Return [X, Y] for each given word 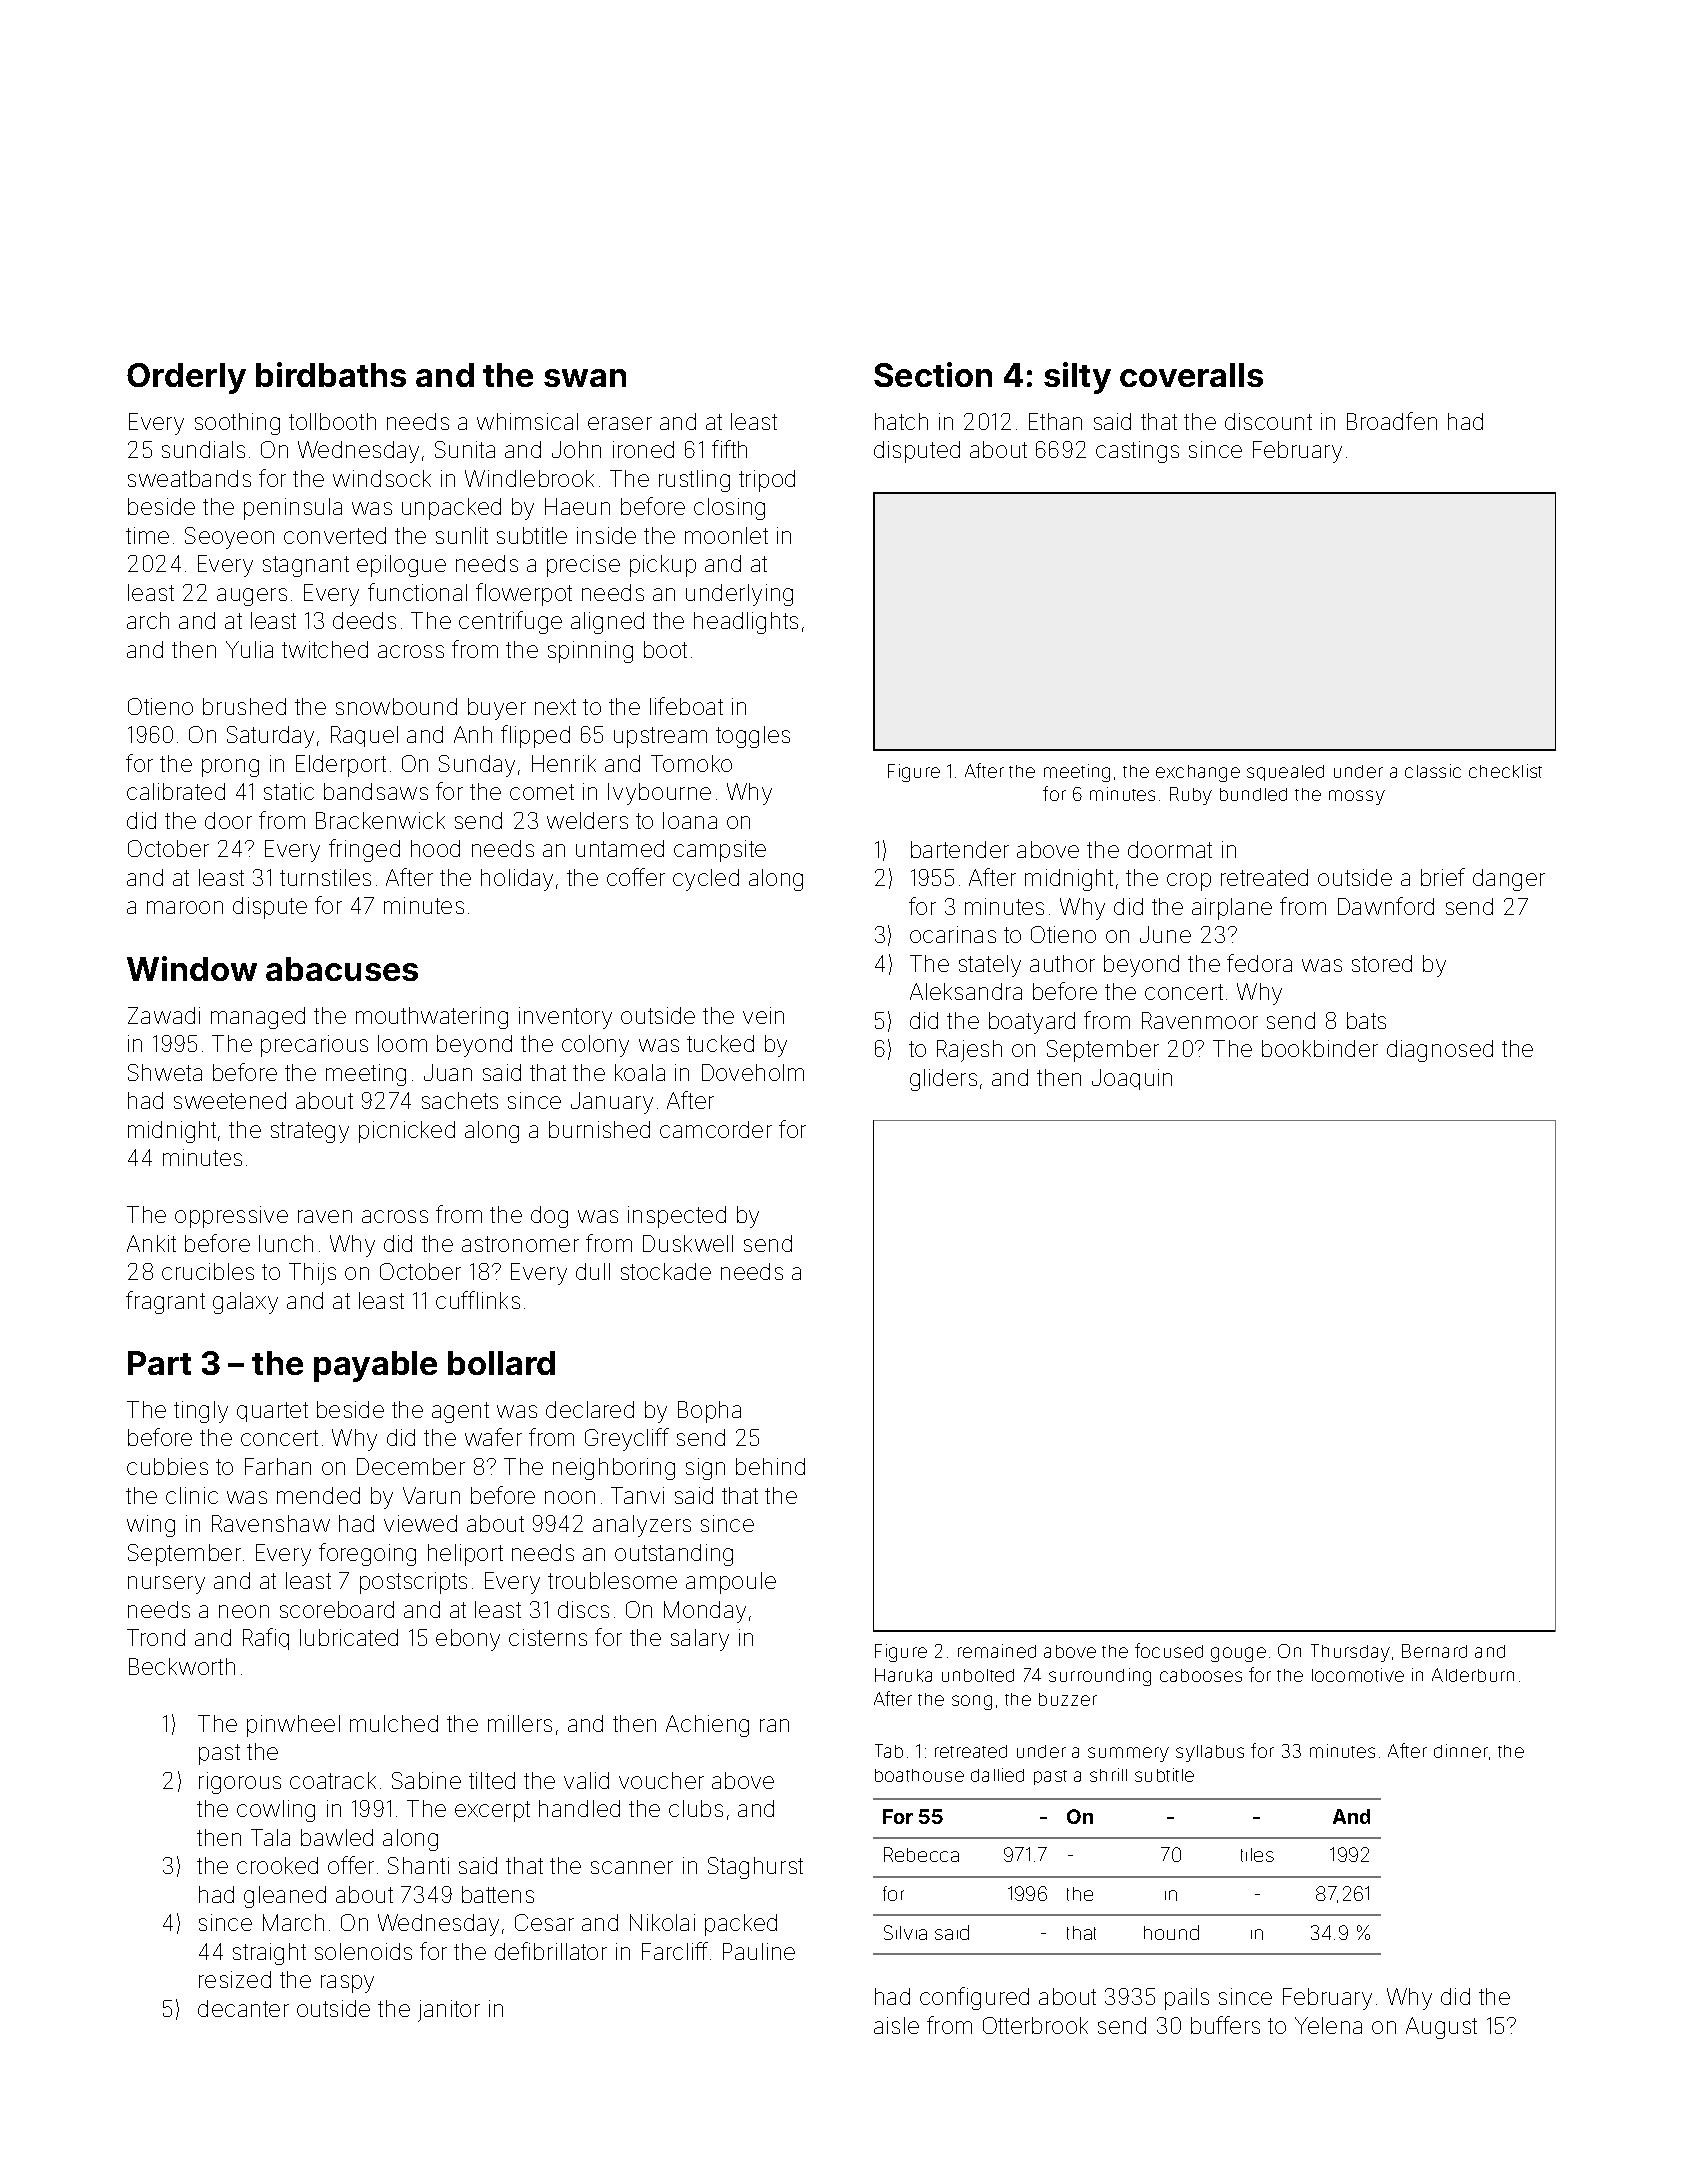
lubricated [349, 1637]
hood [435, 848]
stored [1382, 963]
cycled [706, 880]
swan [585, 378]
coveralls [1191, 375]
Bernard [1434, 1651]
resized [235, 1979]
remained [997, 1651]
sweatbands [189, 478]
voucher [661, 1780]
